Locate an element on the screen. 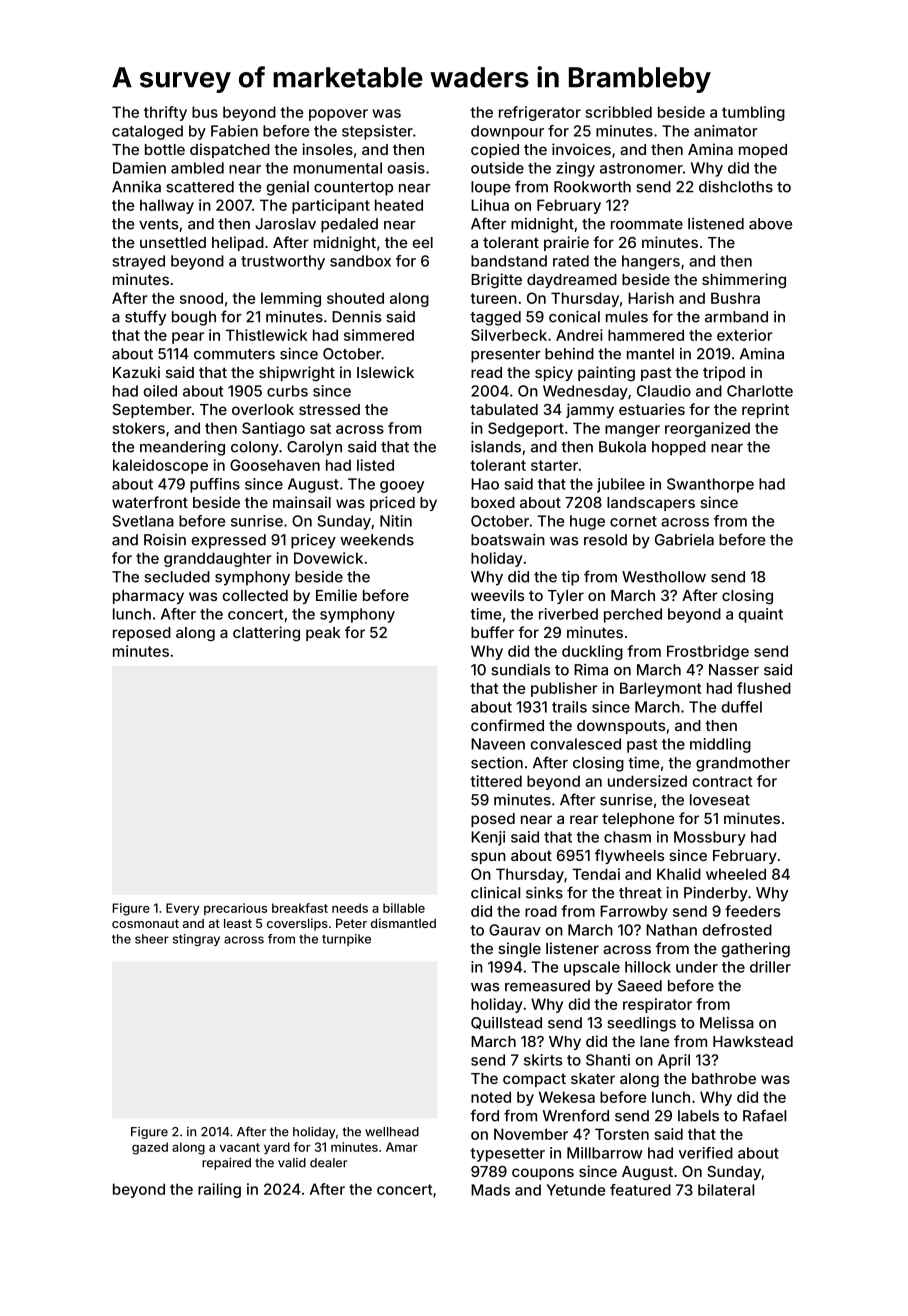 The image size is (908, 1316). gazed is located at coordinates (150, 1148).
